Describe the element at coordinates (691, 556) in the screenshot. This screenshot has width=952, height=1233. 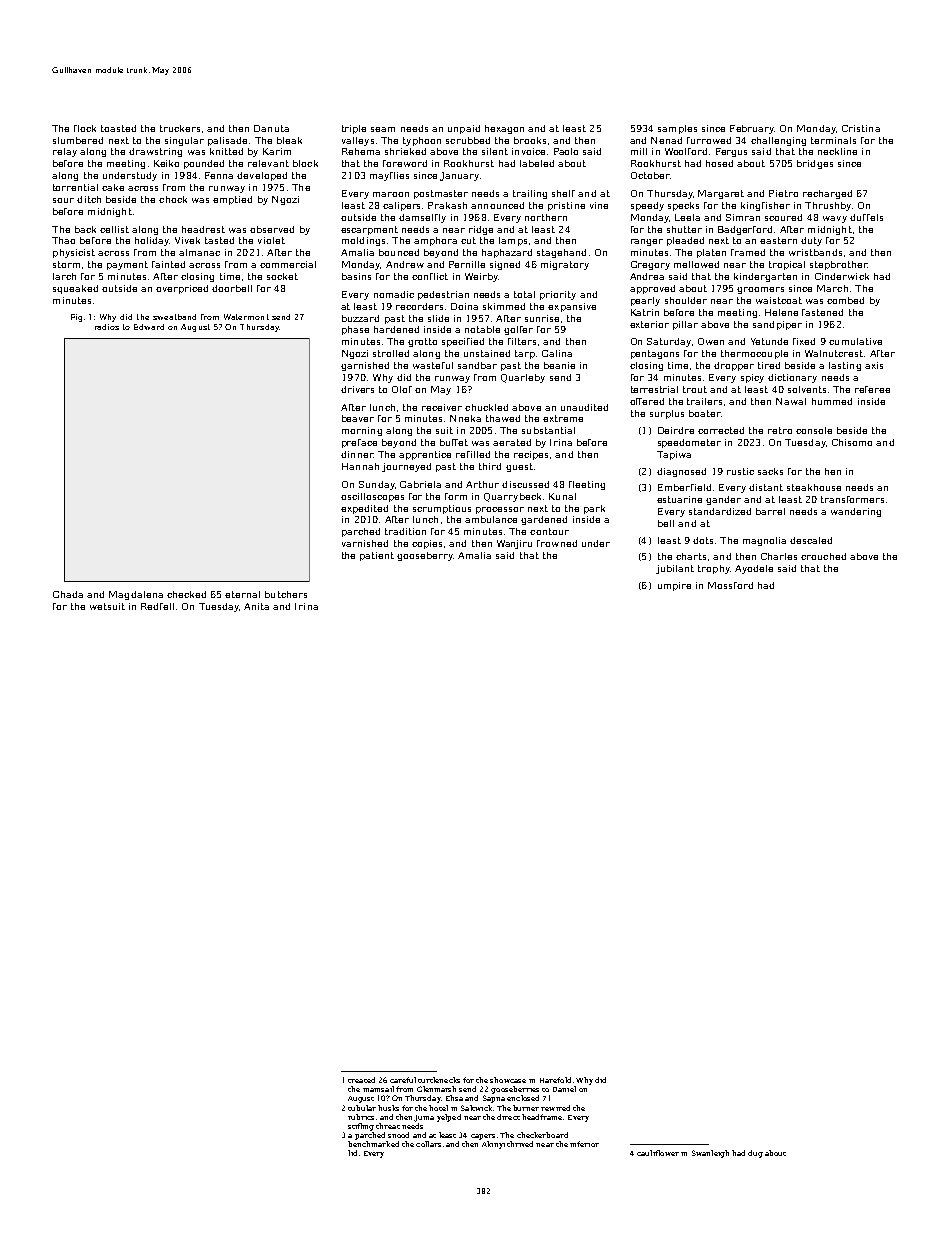
I see `charts` at that location.
